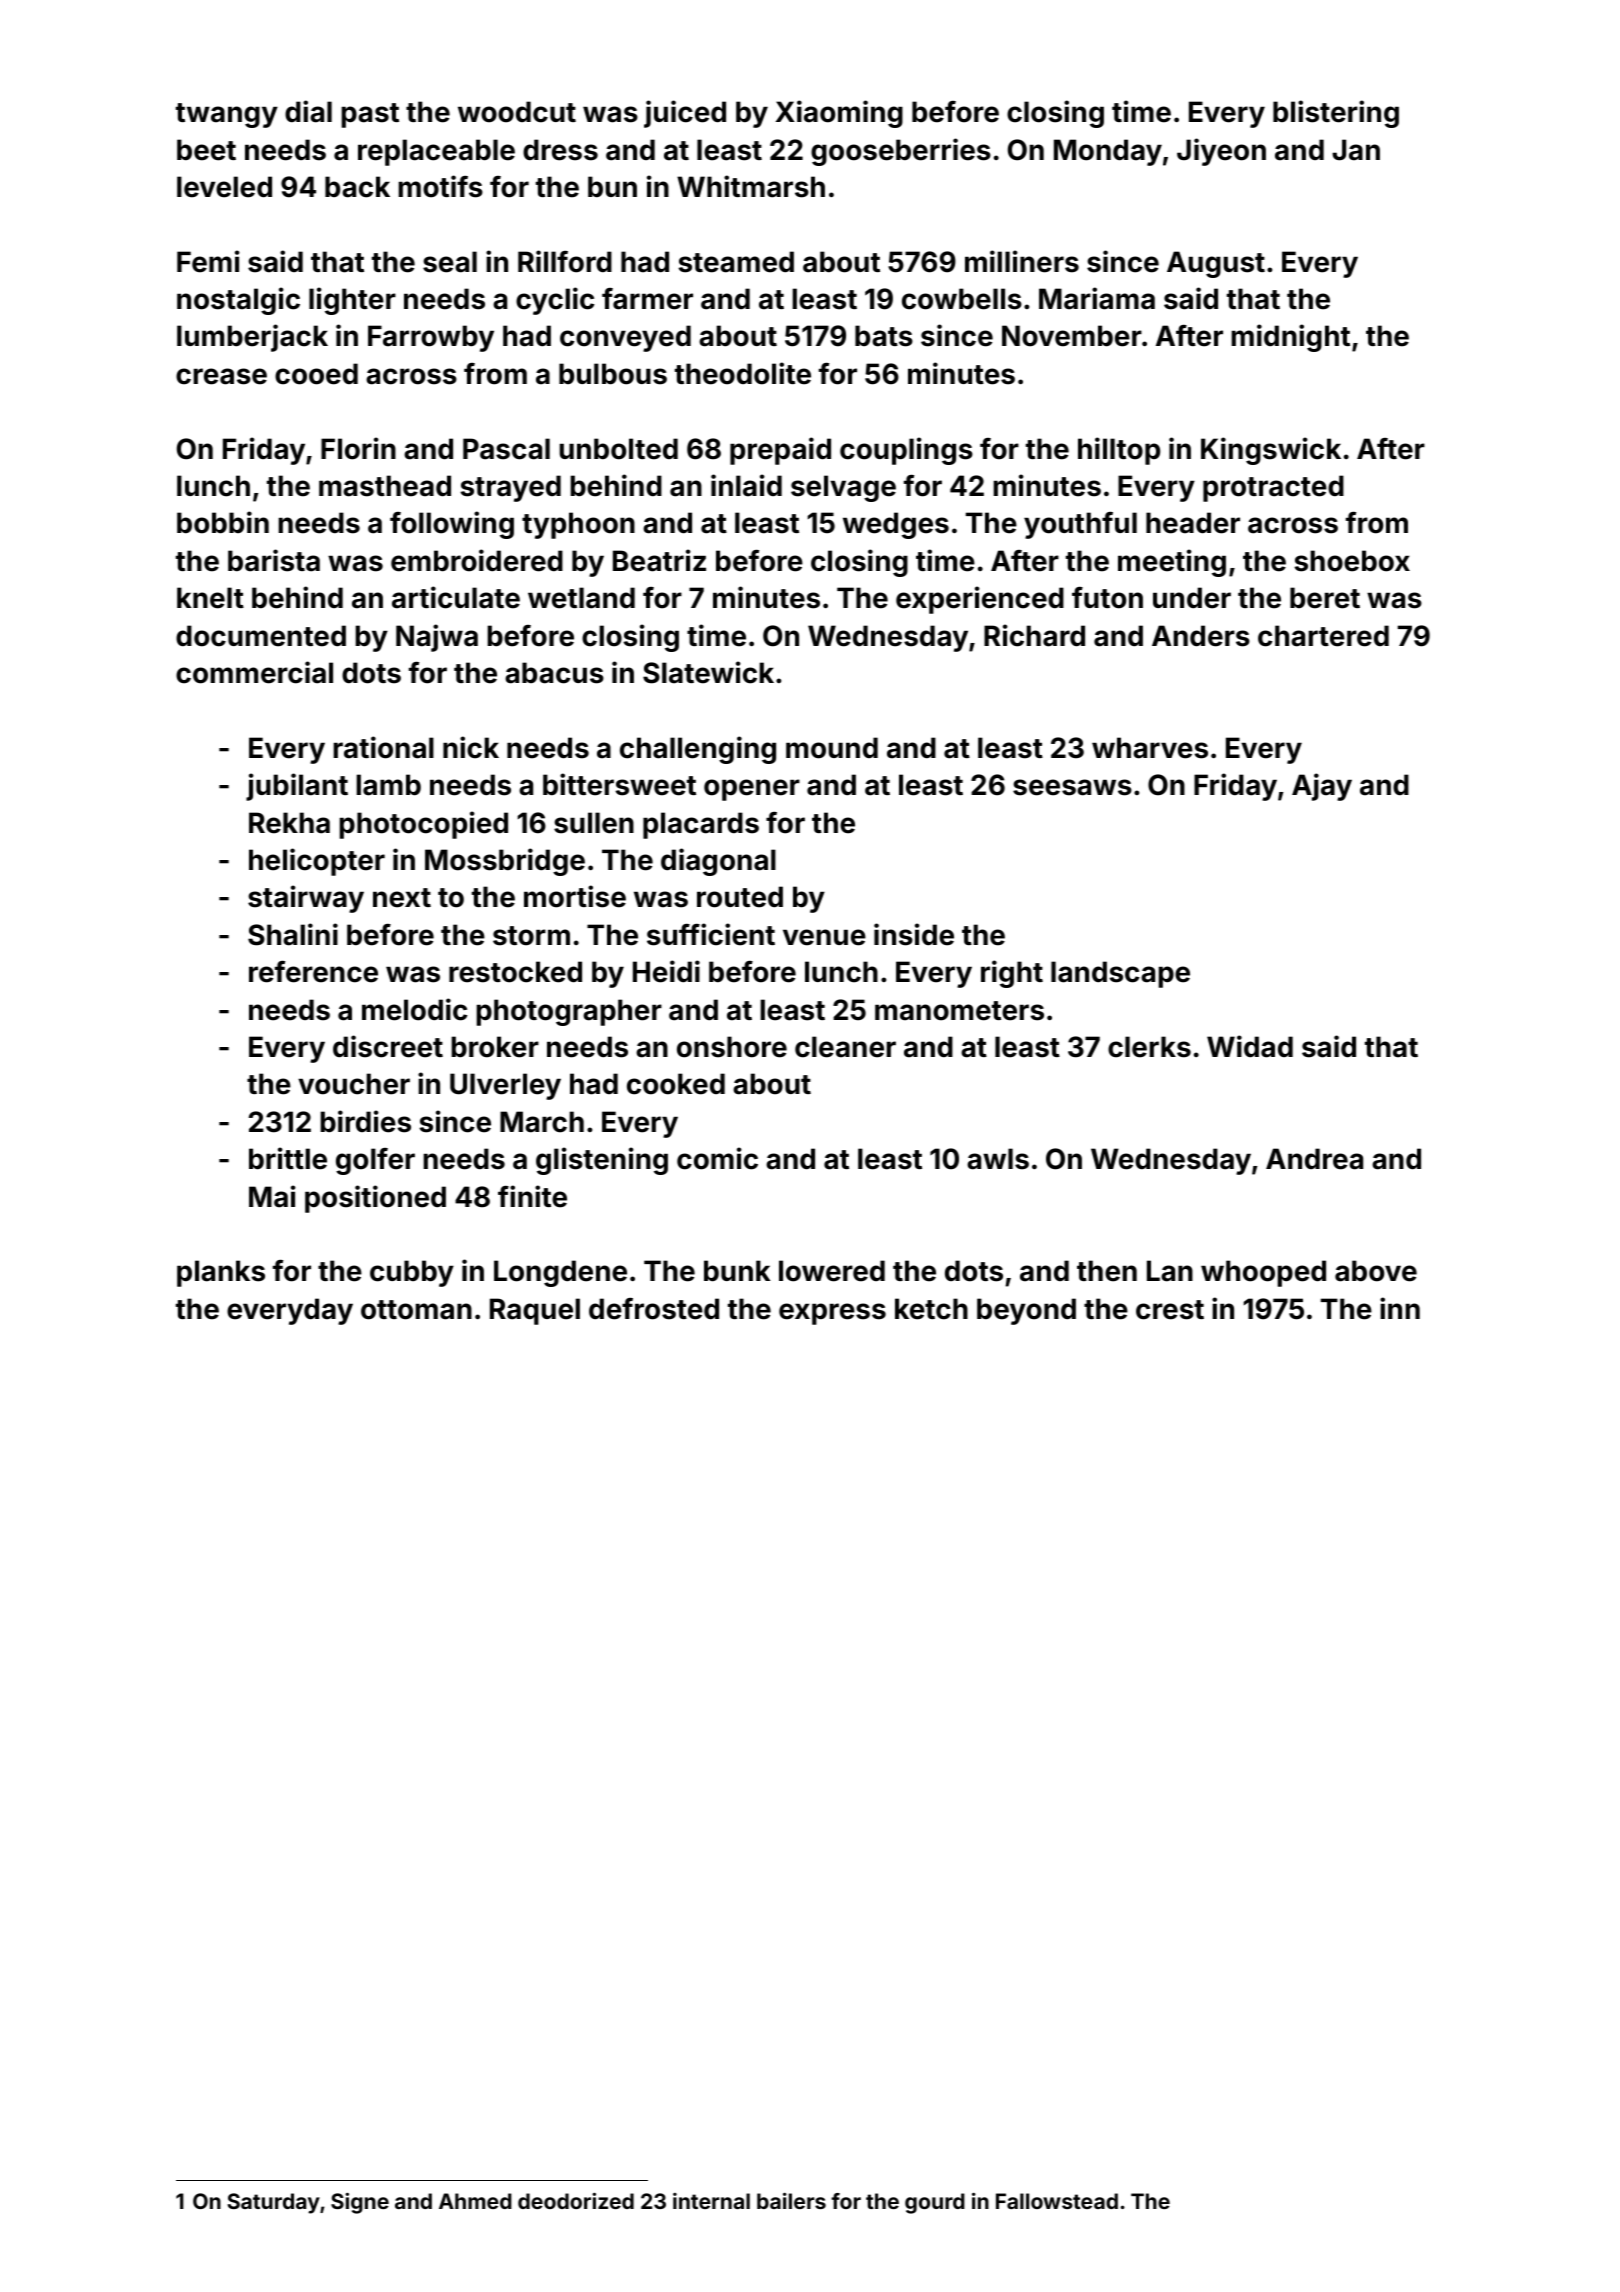 Image resolution: width=1620 pixels, height=2292 pixels. What do you see at coordinates (832, 1314) in the screenshot?
I see `express` at bounding box center [832, 1314].
